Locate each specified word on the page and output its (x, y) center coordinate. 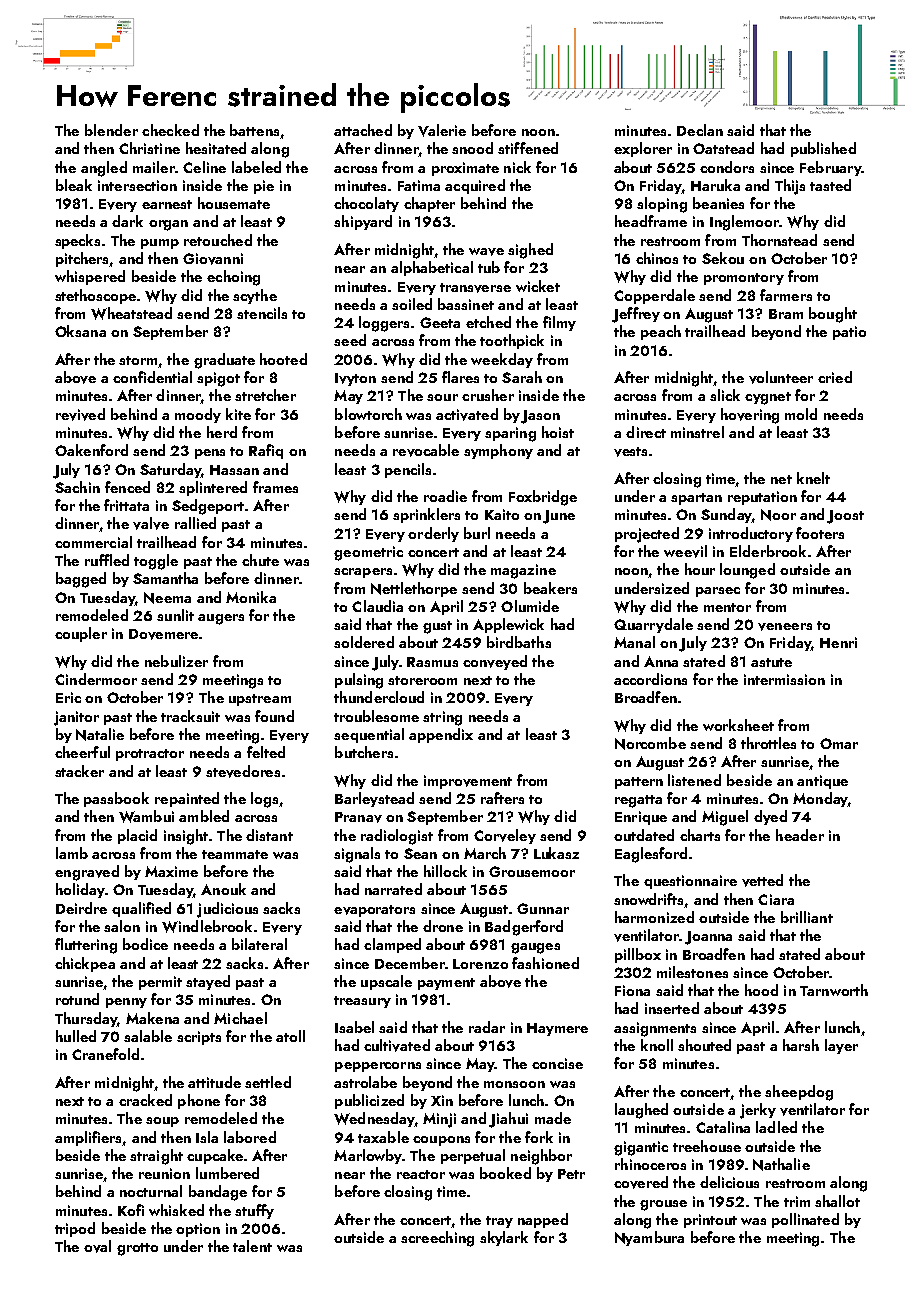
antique (822, 782)
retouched (218, 240)
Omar (839, 743)
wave (486, 252)
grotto (137, 1249)
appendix (441, 735)
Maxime (171, 871)
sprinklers (426, 515)
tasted (830, 185)
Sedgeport (208, 507)
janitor (76, 718)
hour (700, 569)
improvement (468, 782)
